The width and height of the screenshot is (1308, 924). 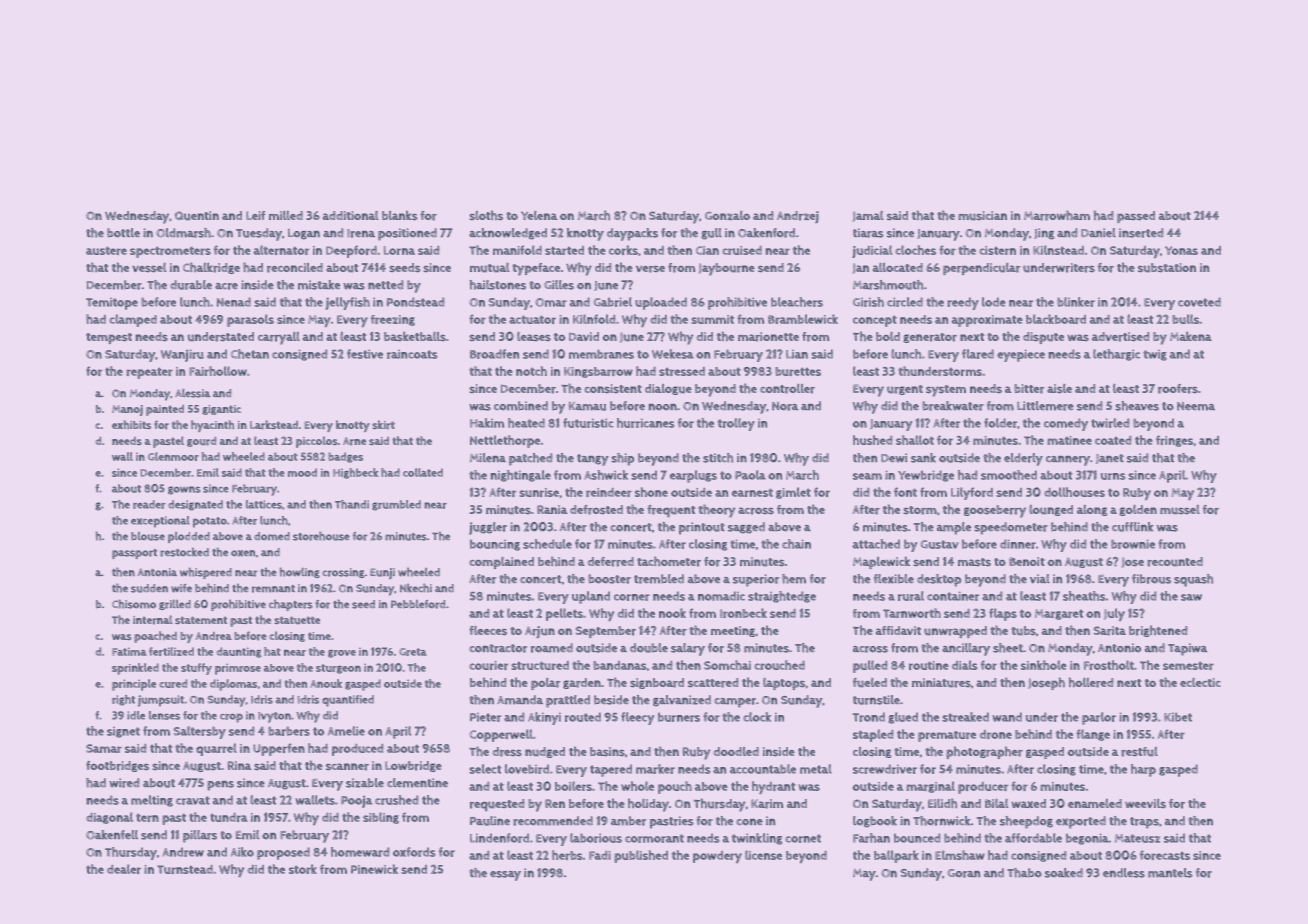 I want to click on lethargic, so click(x=1116, y=355).
